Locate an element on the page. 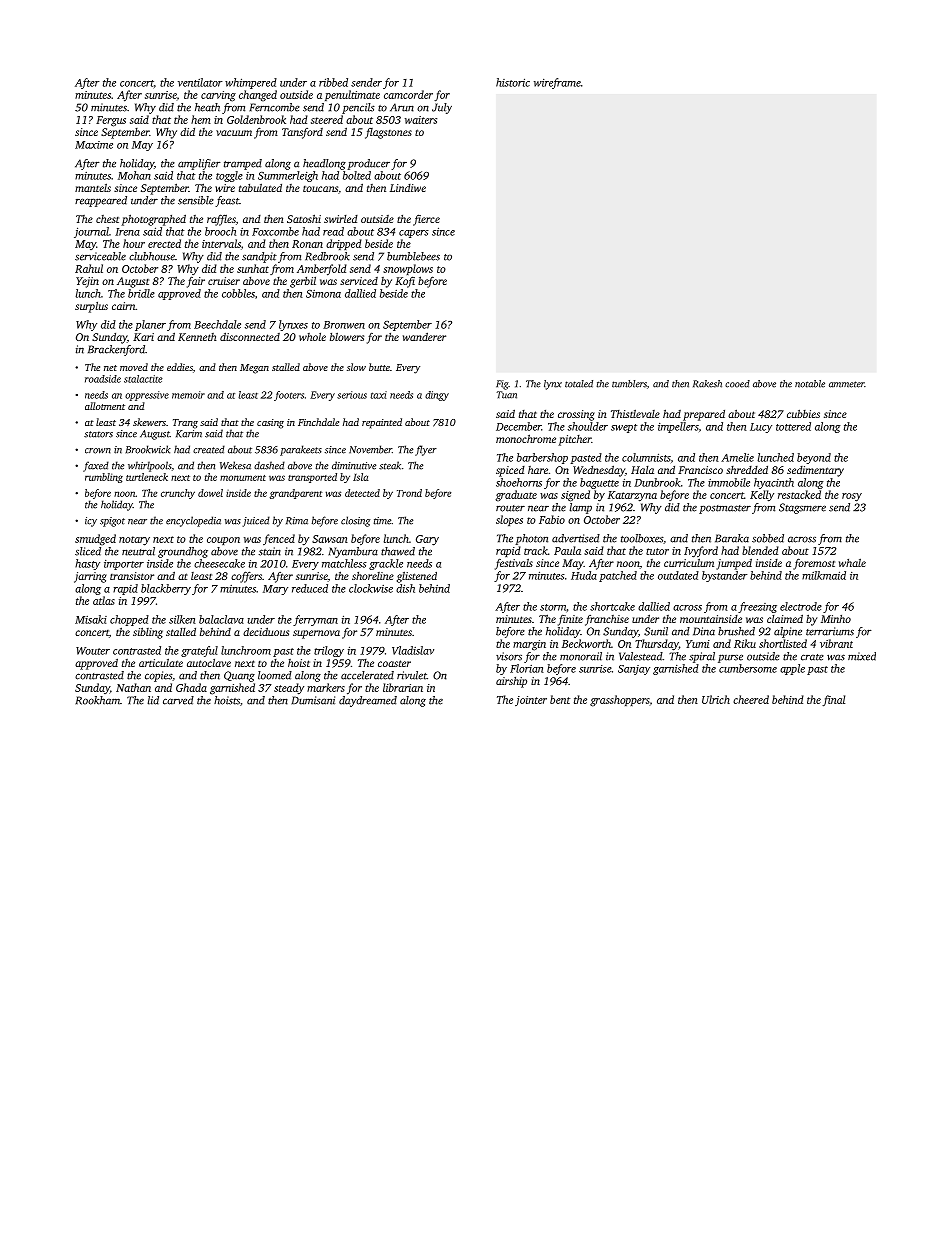 This image has width=952, height=1233. rumbling is located at coordinates (104, 478).
